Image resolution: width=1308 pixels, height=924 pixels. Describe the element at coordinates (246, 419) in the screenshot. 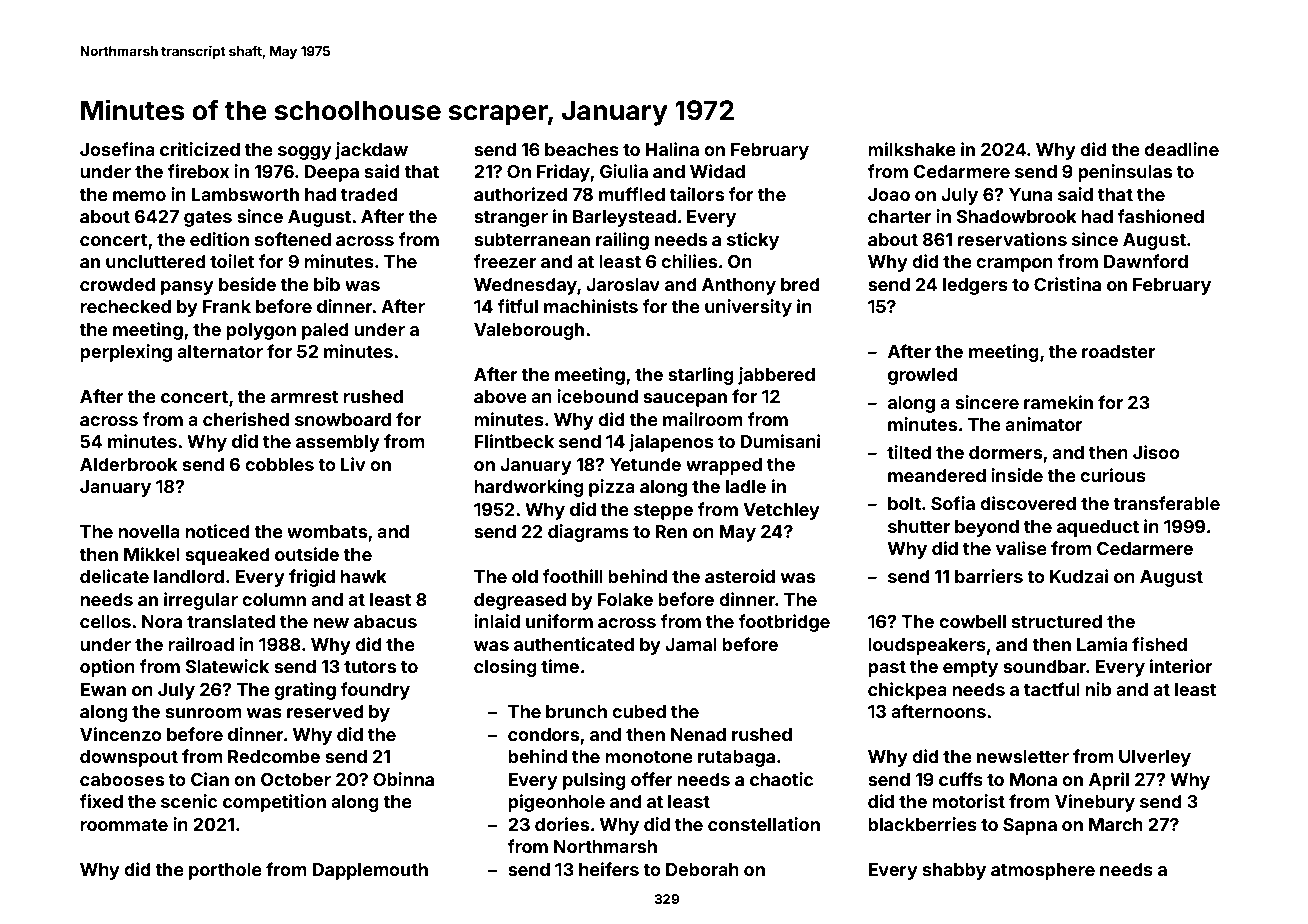

I see `cherished` at that location.
